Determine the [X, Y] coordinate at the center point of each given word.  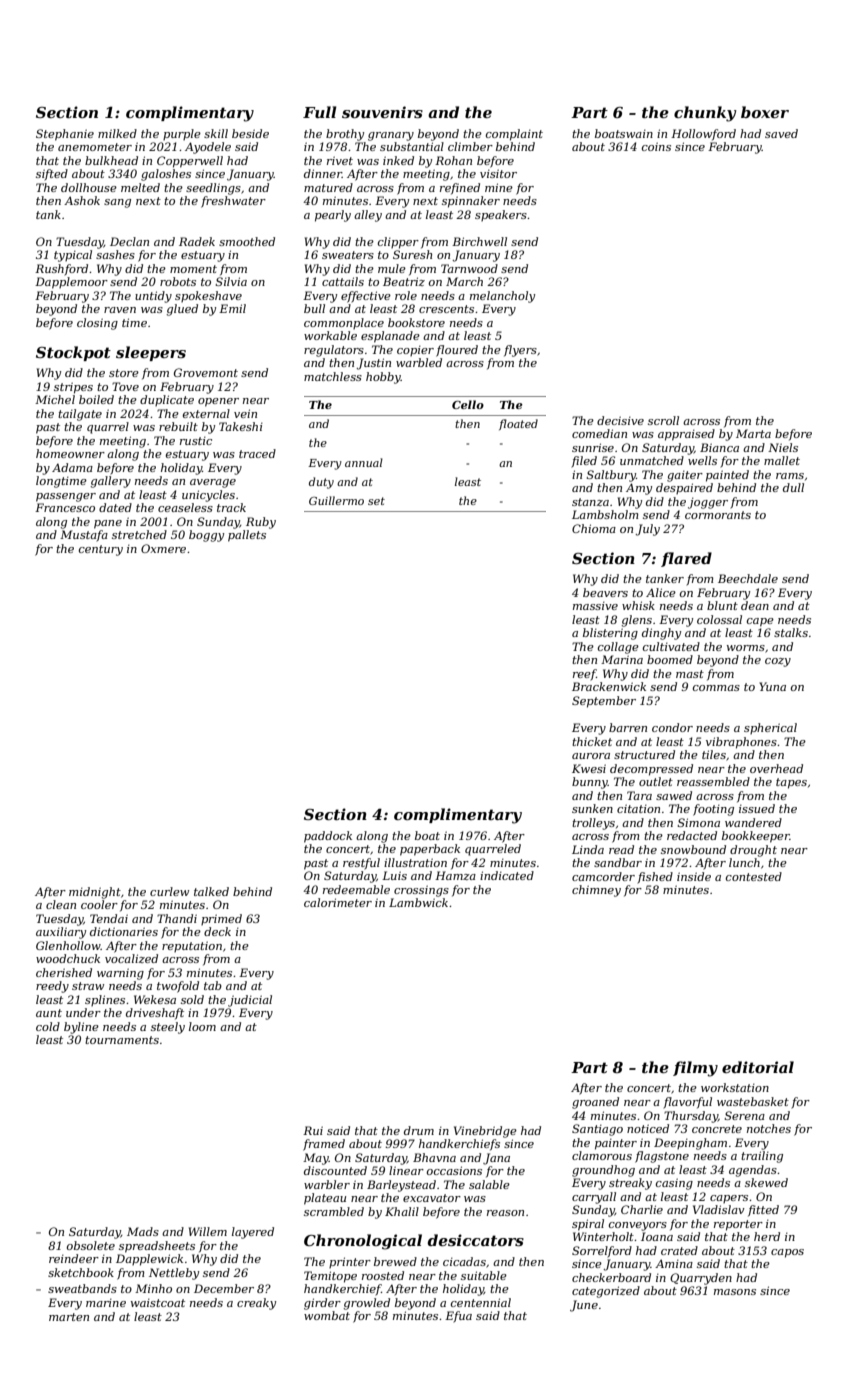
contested [754, 876]
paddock [328, 837]
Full [320, 112]
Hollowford [703, 135]
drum [419, 1130]
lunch [744, 862]
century [101, 550]
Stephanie [65, 135]
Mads [143, 1231]
